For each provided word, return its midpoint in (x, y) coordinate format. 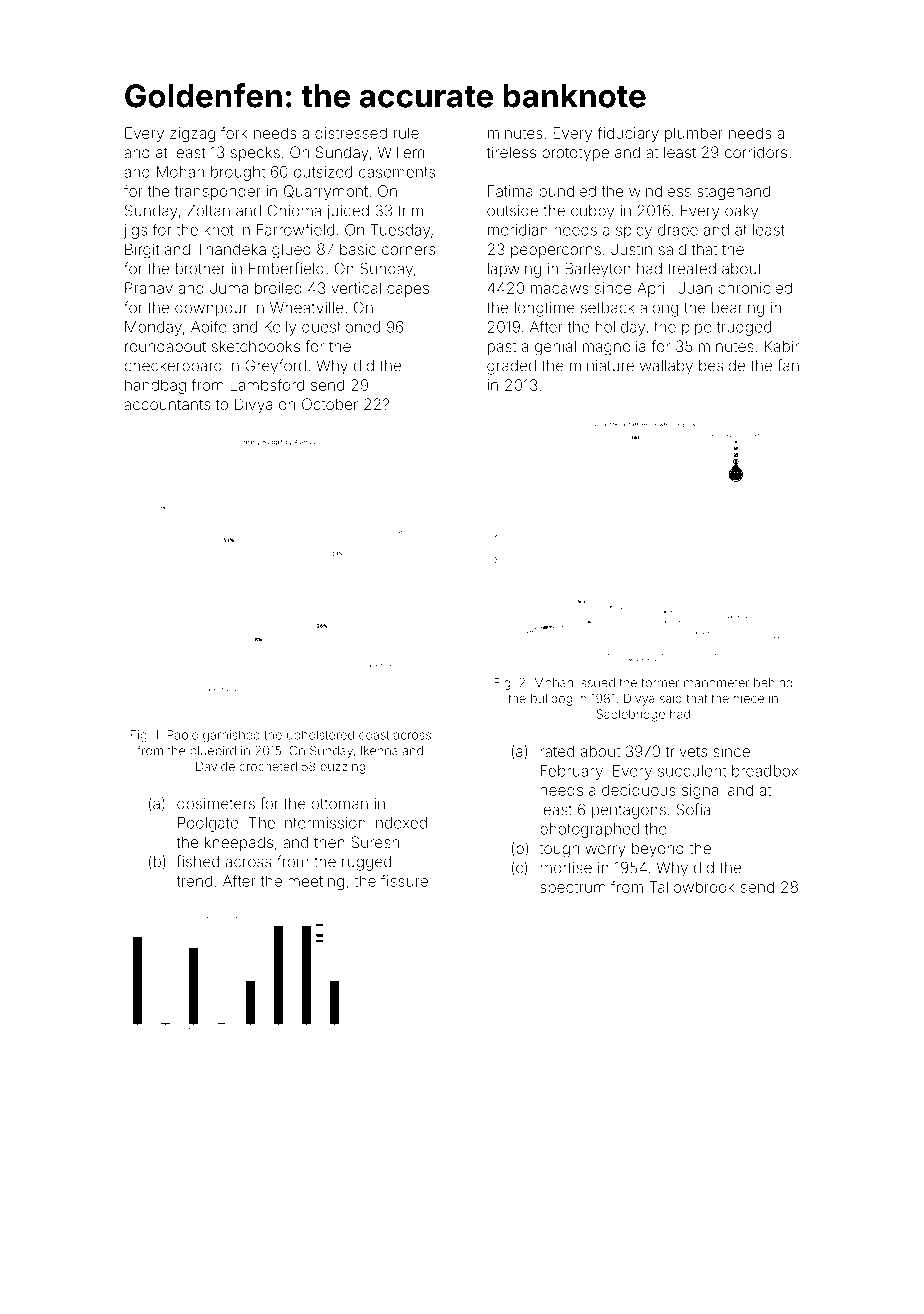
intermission (323, 823)
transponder (217, 192)
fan (788, 365)
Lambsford (267, 385)
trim (410, 211)
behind (773, 683)
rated (557, 751)
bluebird (213, 751)
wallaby (666, 367)
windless (660, 191)
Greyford (275, 367)
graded (511, 367)
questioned (341, 328)
